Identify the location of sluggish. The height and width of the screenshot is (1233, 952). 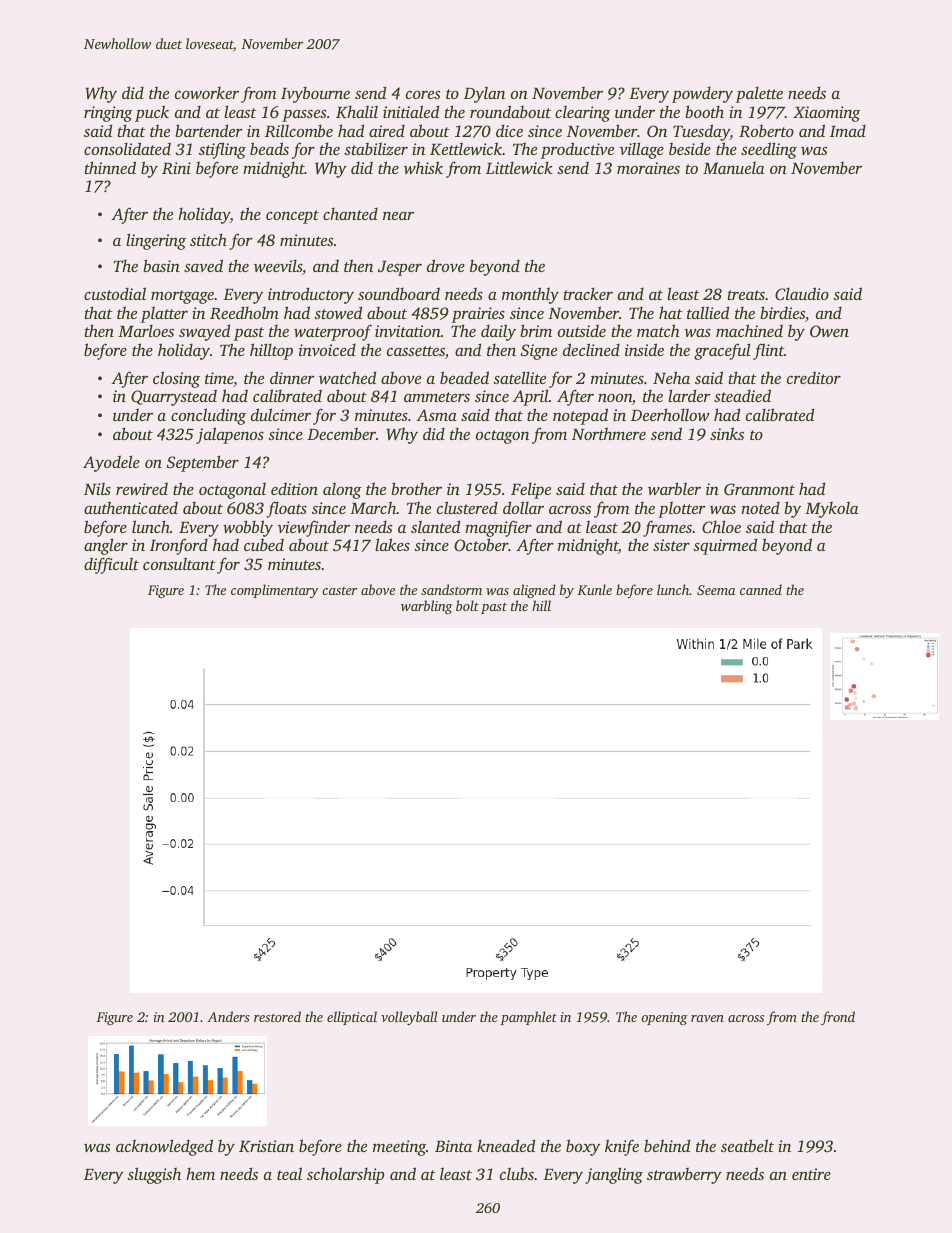
(154, 1175).
